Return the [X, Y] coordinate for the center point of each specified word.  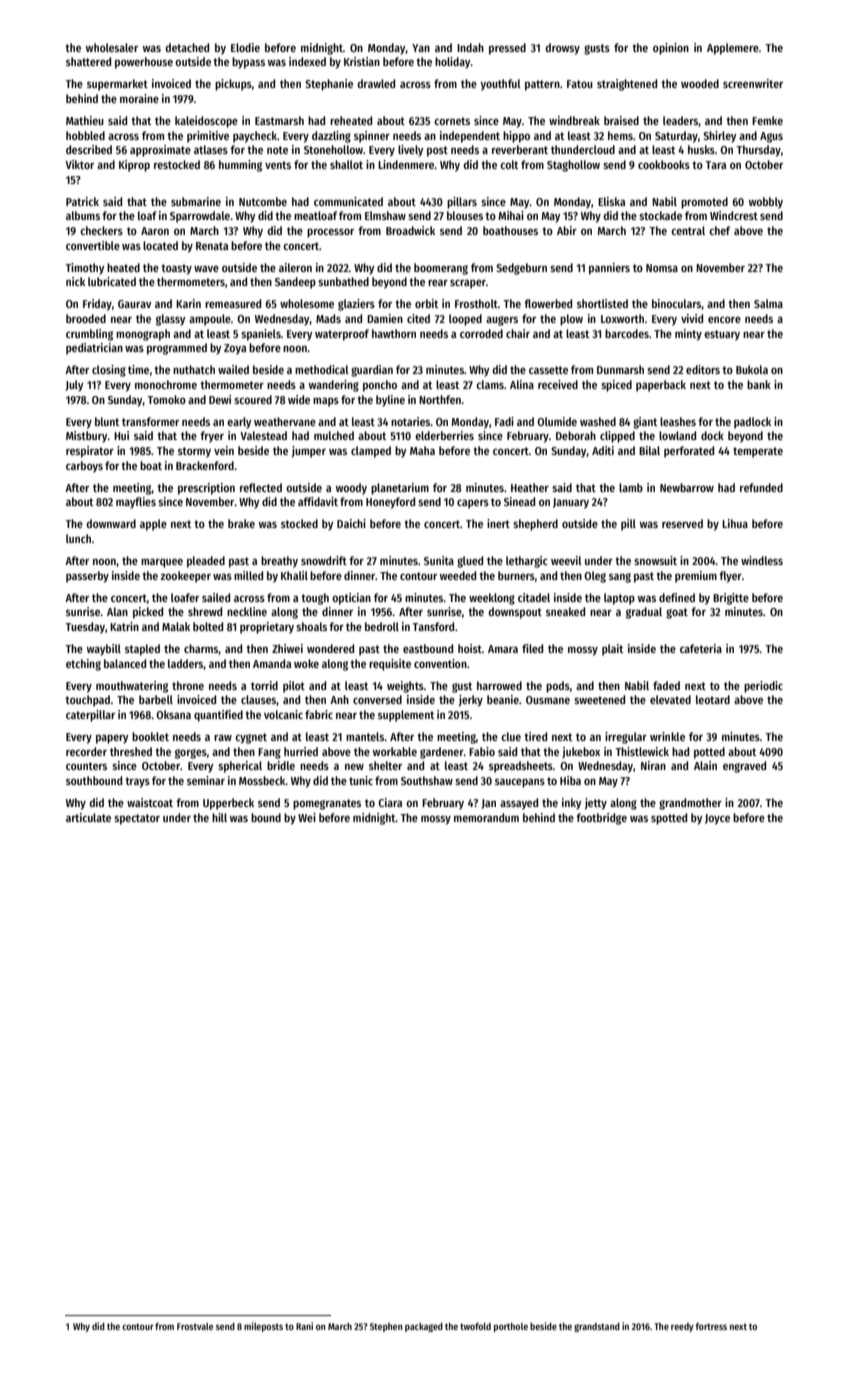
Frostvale [195, 1326]
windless [762, 560]
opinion [671, 49]
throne [188, 685]
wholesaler [112, 47]
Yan [421, 48]
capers [473, 504]
